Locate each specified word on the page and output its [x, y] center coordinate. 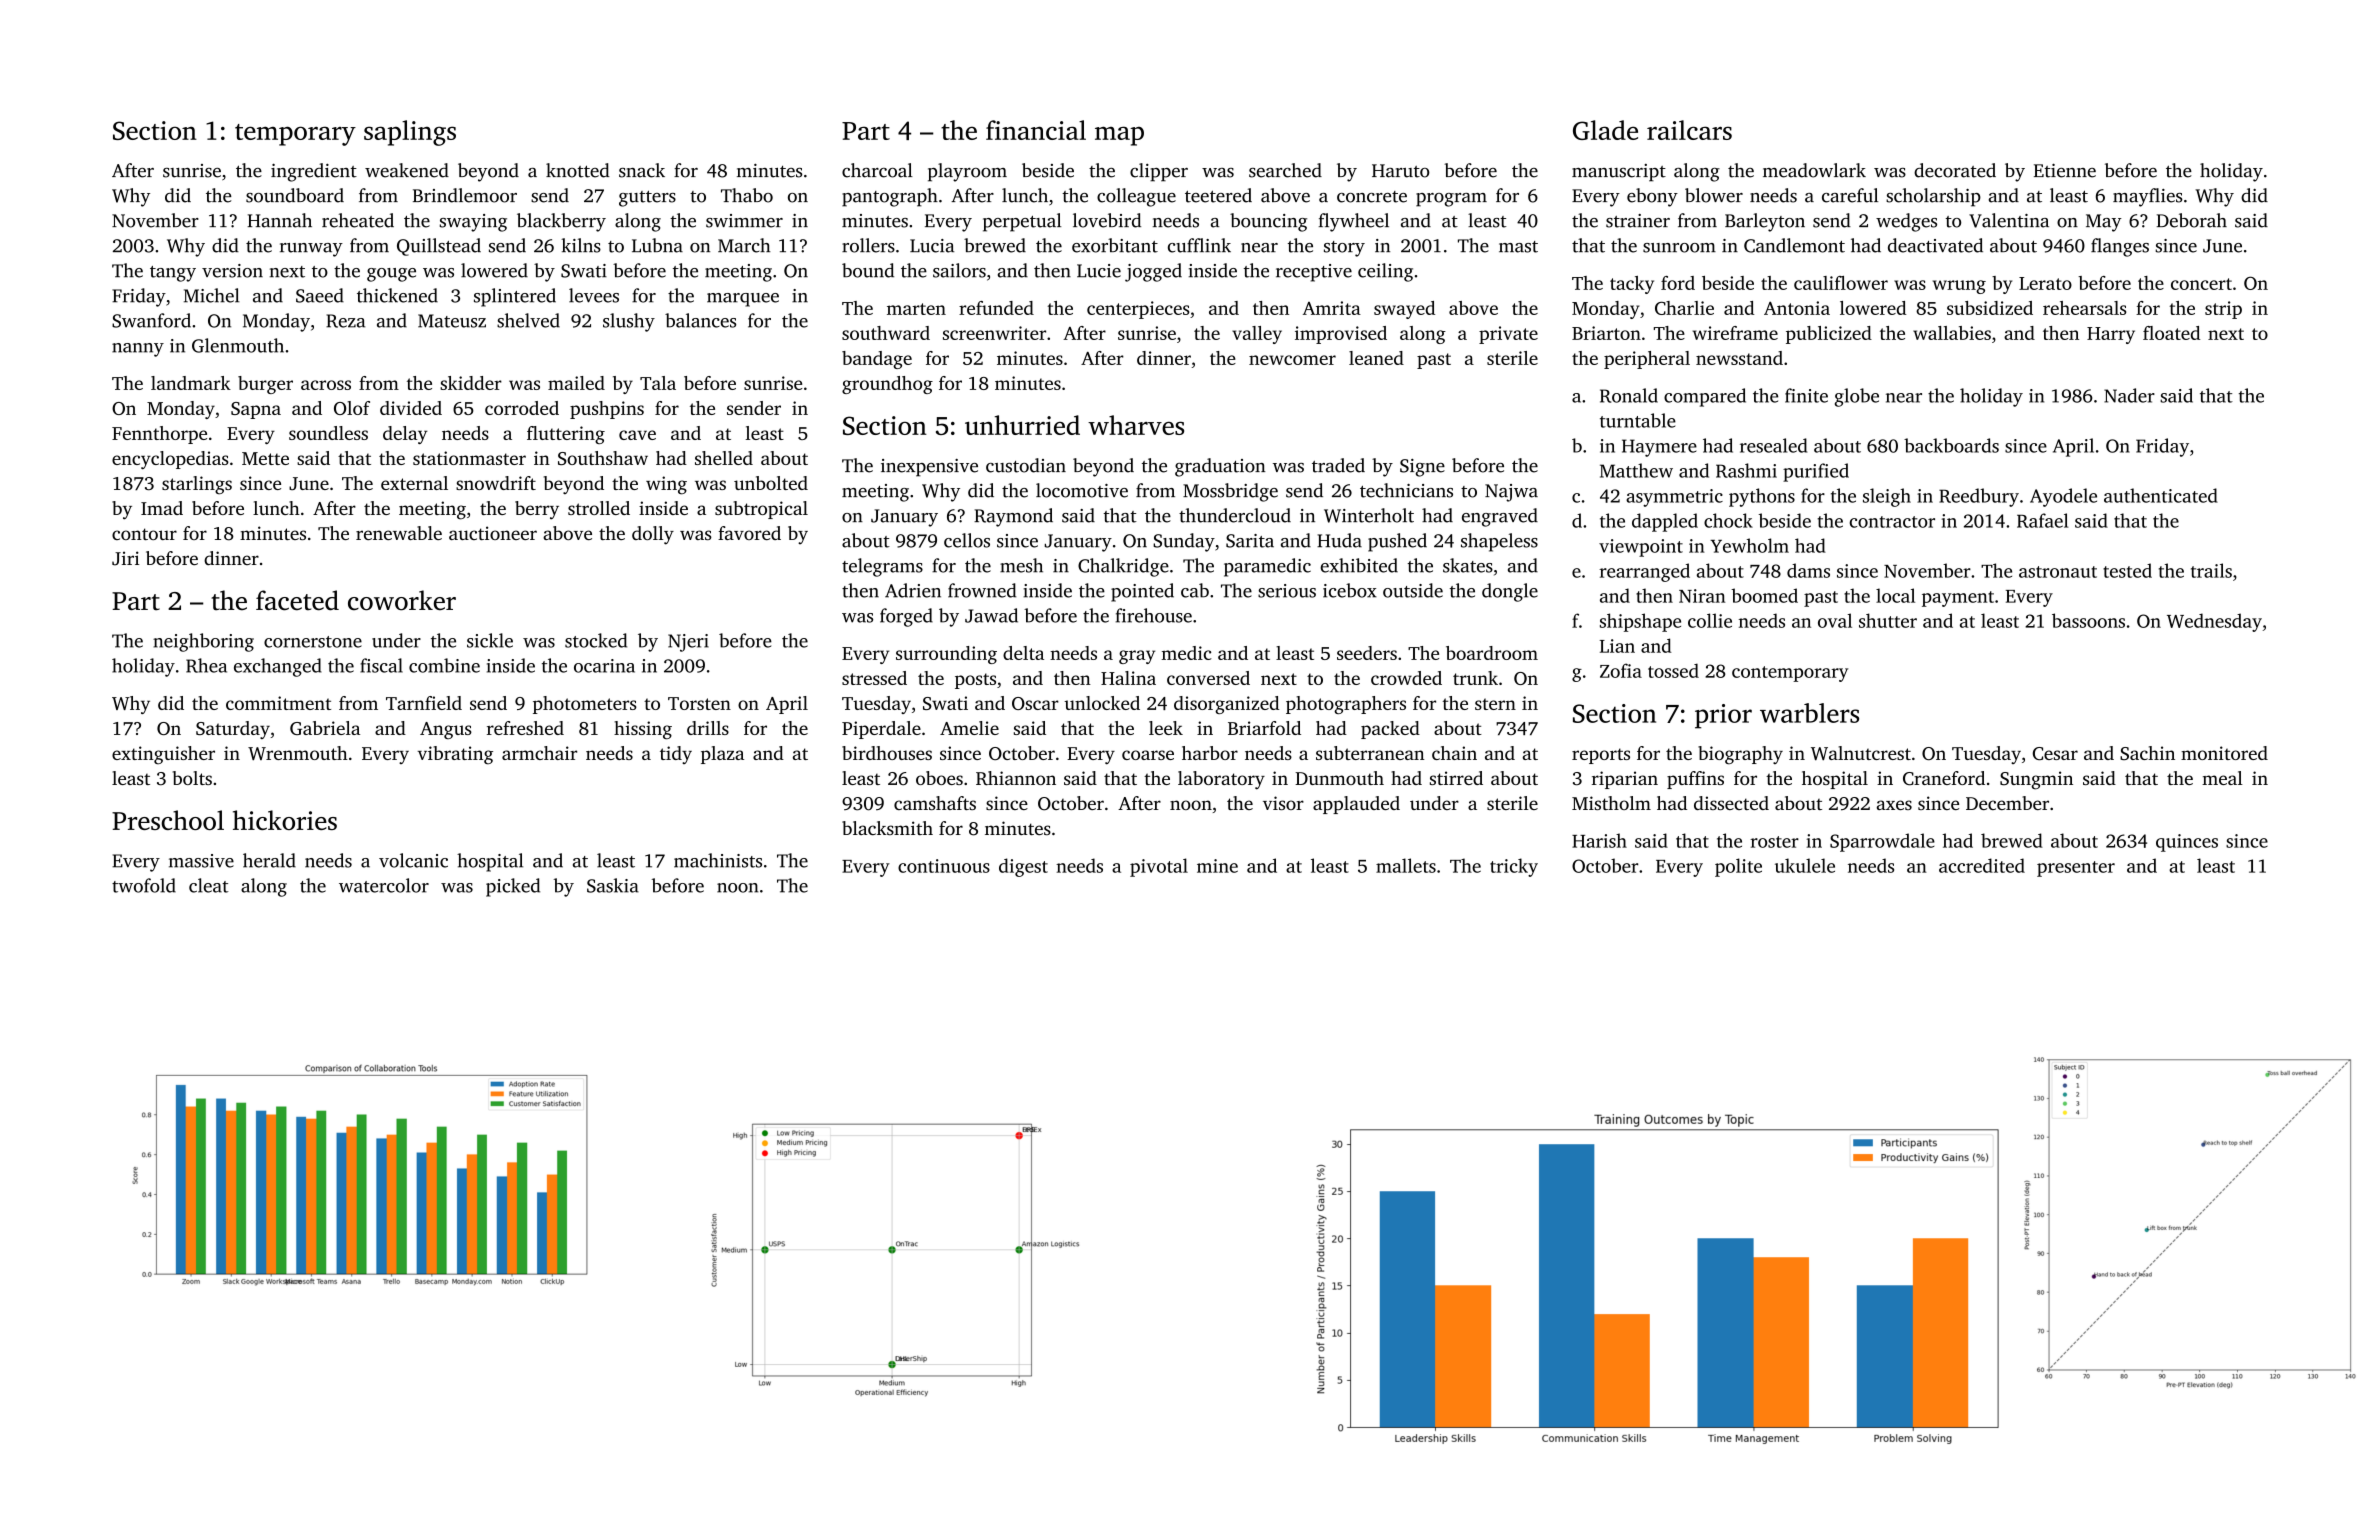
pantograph [890, 197]
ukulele [1805, 865]
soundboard [295, 195]
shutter [1888, 620]
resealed [1773, 445]
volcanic [413, 860]
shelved [528, 320]
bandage [877, 360]
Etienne [2065, 170]
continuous [944, 866]
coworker [402, 600]
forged [906, 617]
